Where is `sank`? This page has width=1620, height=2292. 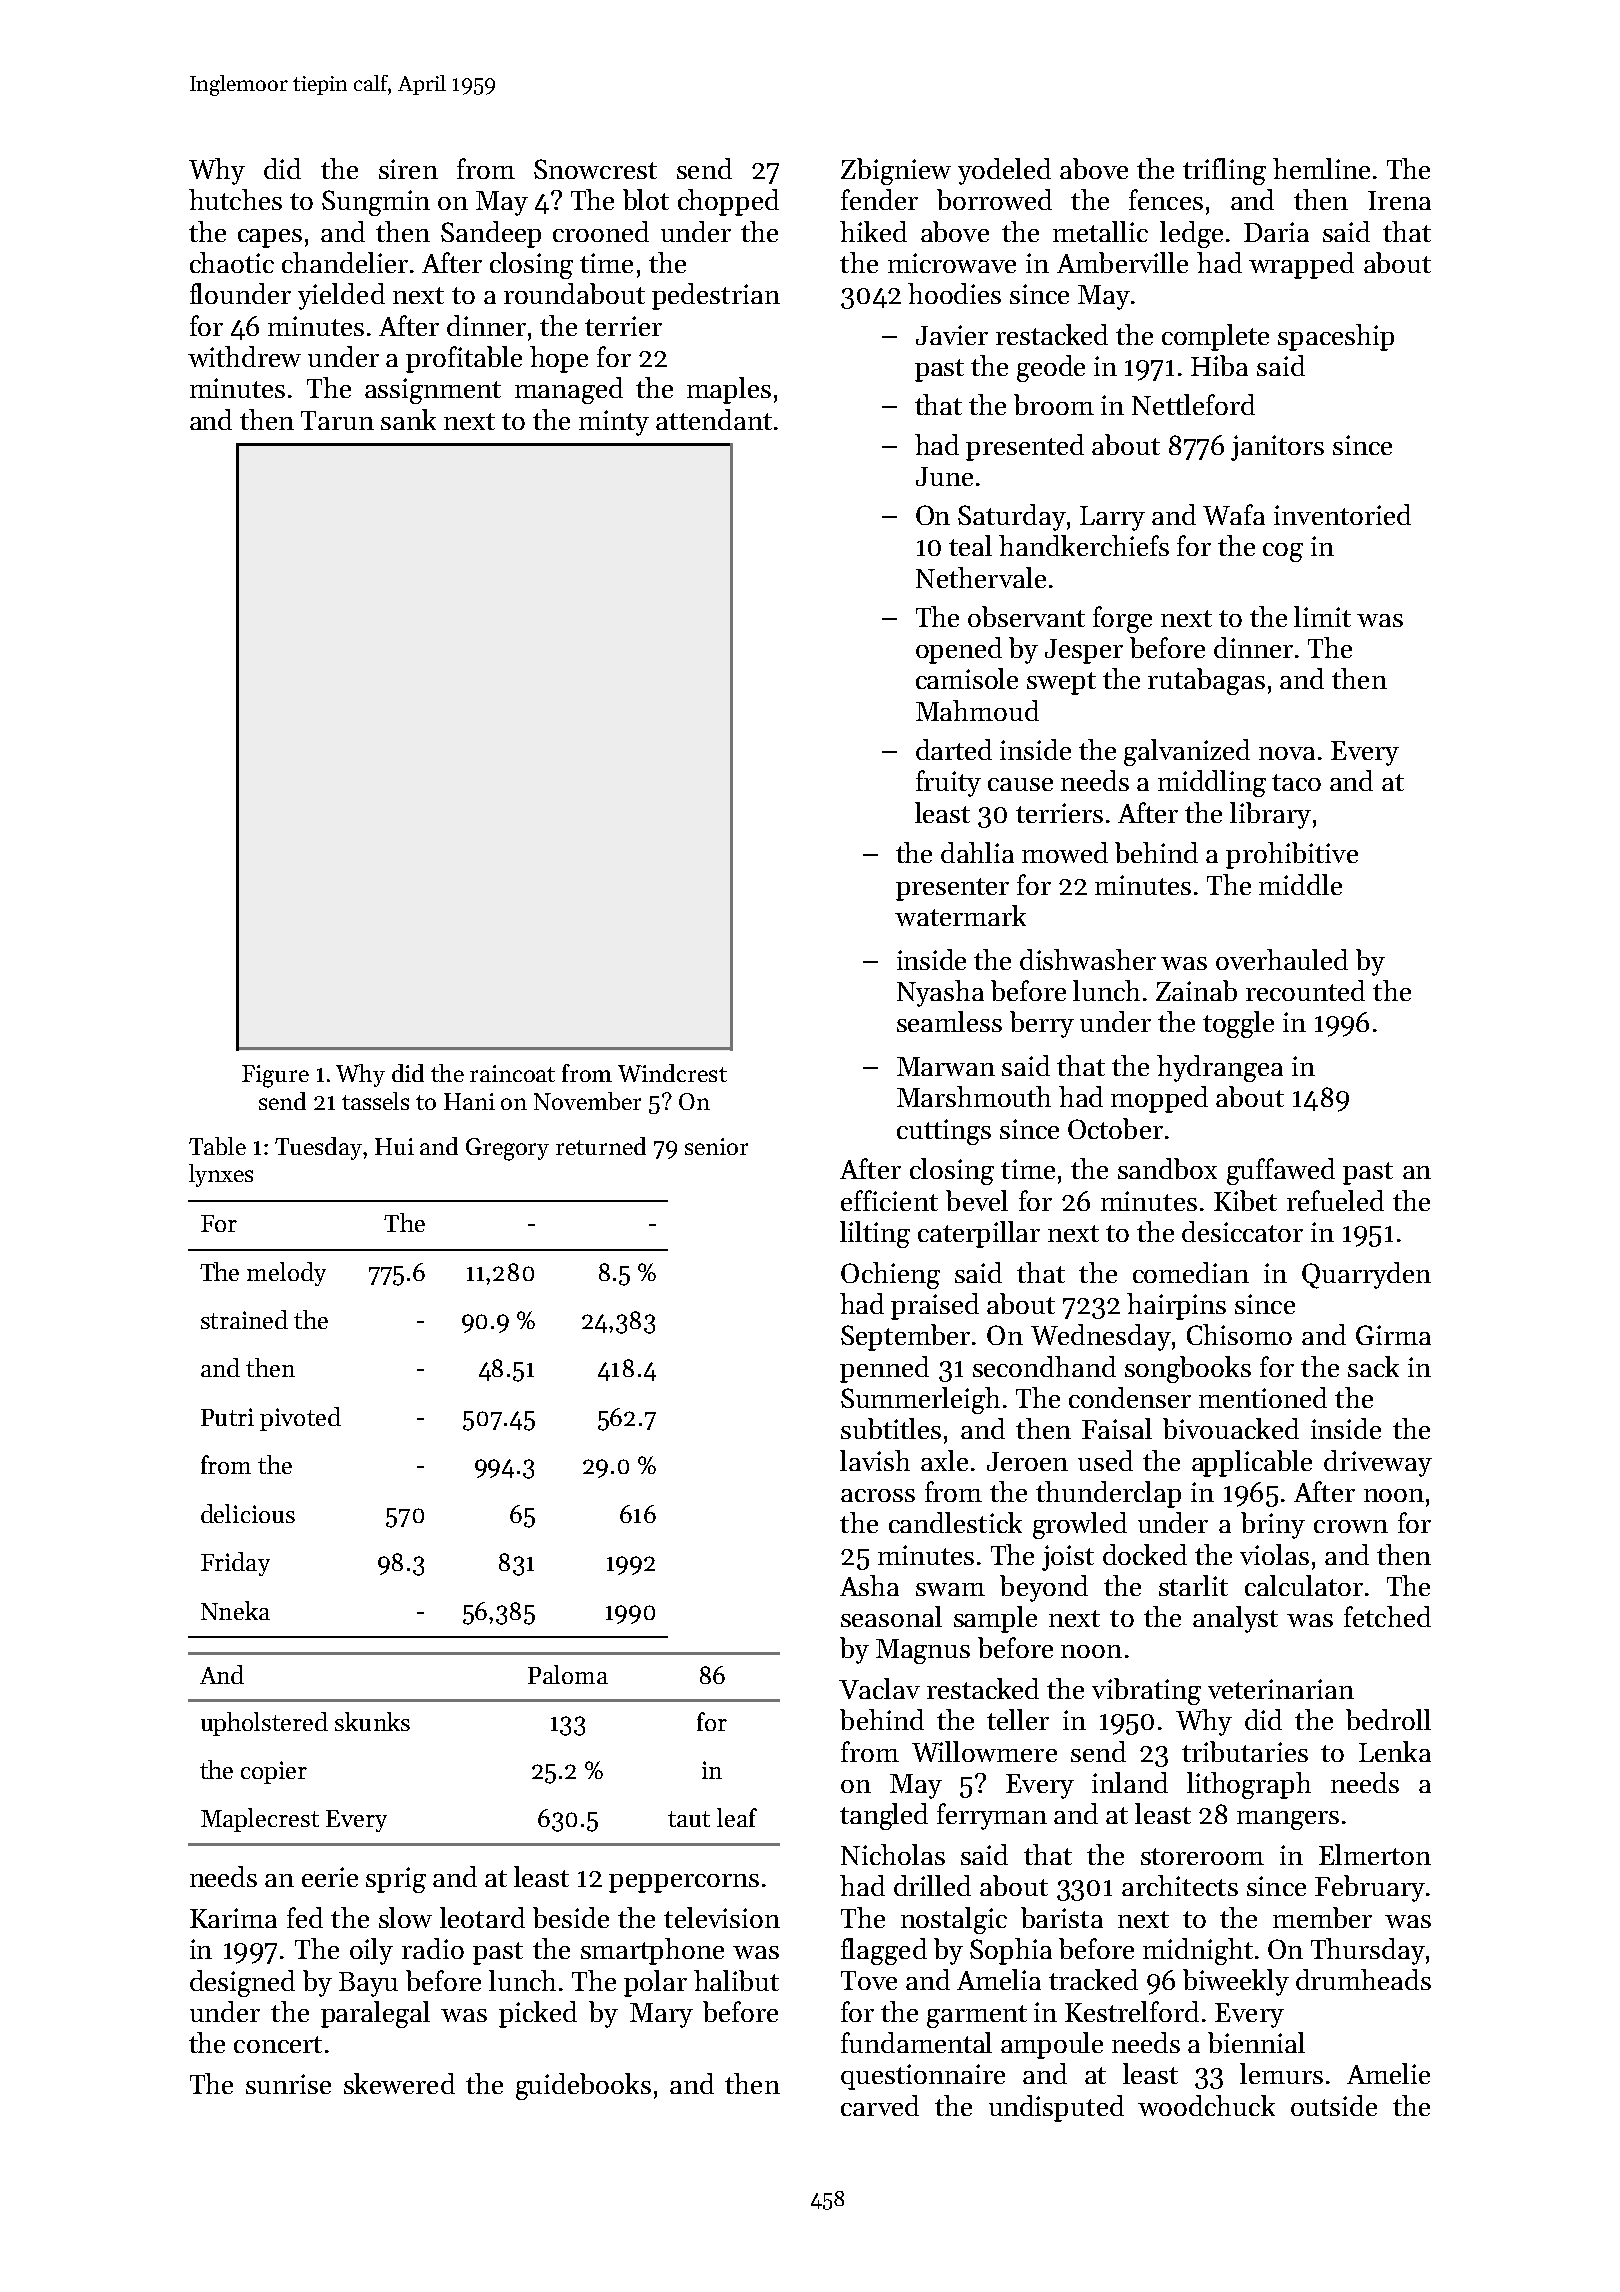 sank is located at coordinates (408, 419).
